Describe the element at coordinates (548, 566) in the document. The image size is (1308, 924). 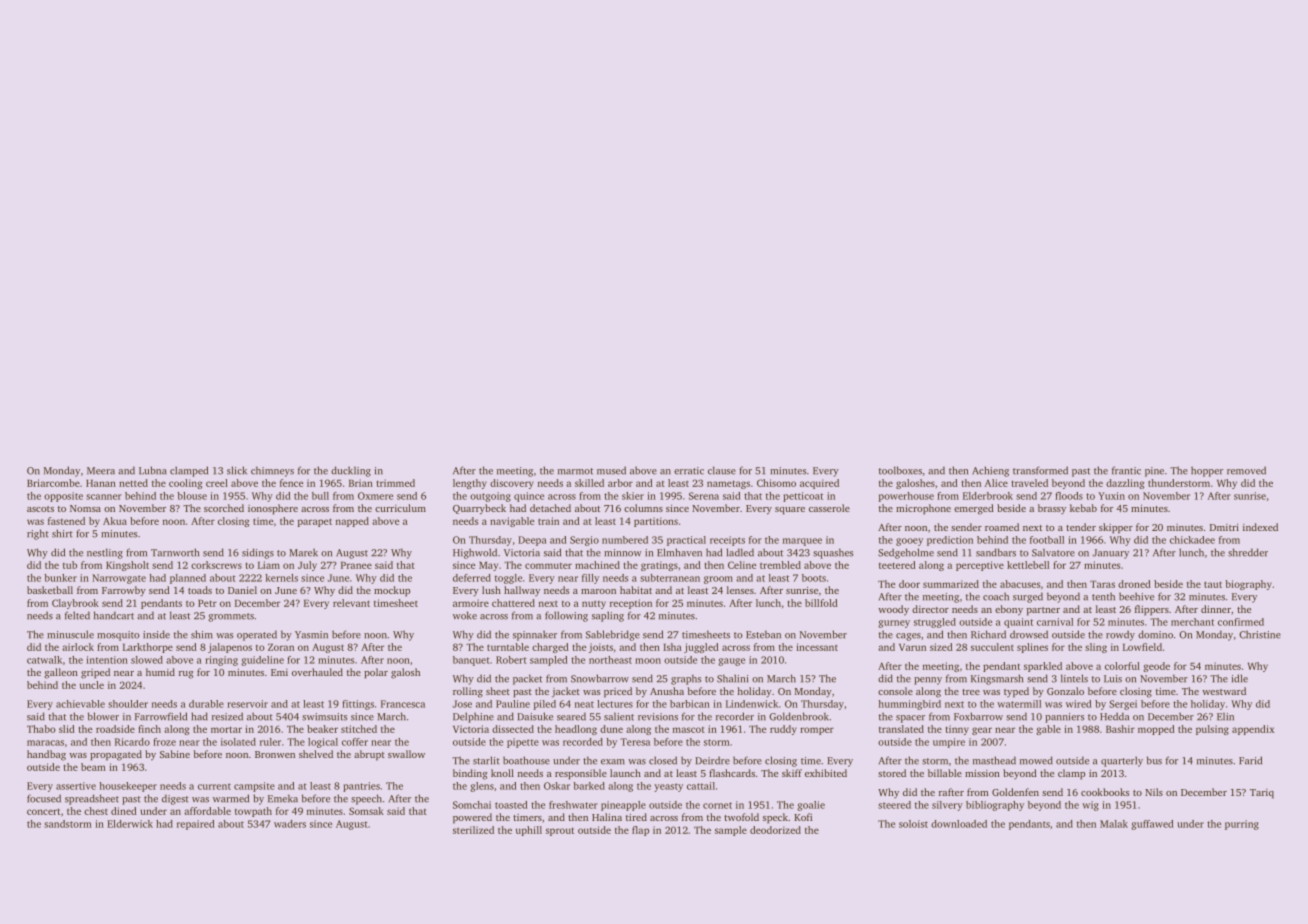
I see `commuter` at that location.
